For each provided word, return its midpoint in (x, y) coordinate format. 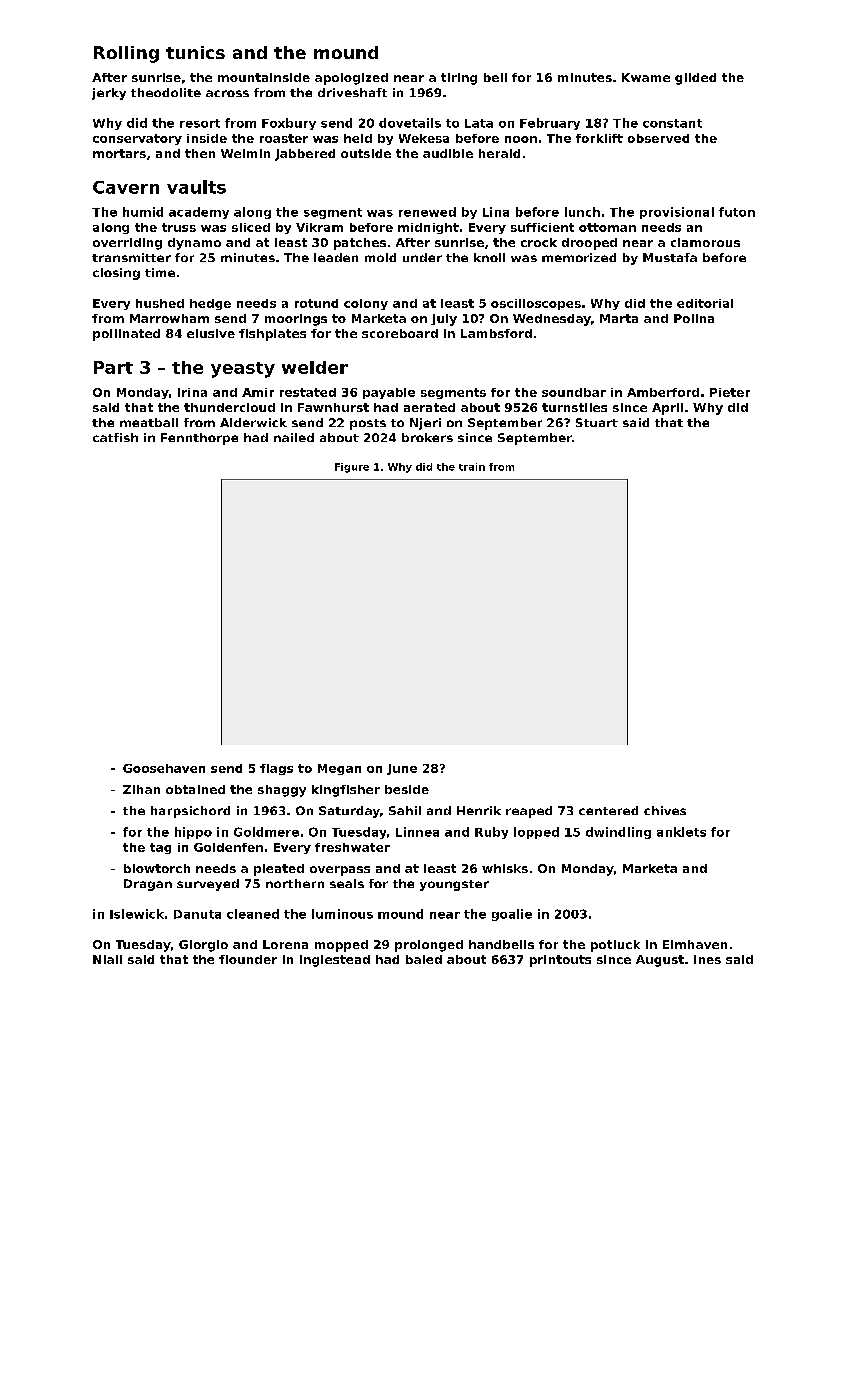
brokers (427, 437)
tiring (459, 79)
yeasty (243, 370)
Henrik (479, 810)
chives (665, 810)
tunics (195, 52)
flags (276, 769)
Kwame (646, 77)
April (667, 409)
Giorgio (203, 946)
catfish (115, 437)
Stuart (597, 422)
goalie (512, 915)
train (472, 467)
